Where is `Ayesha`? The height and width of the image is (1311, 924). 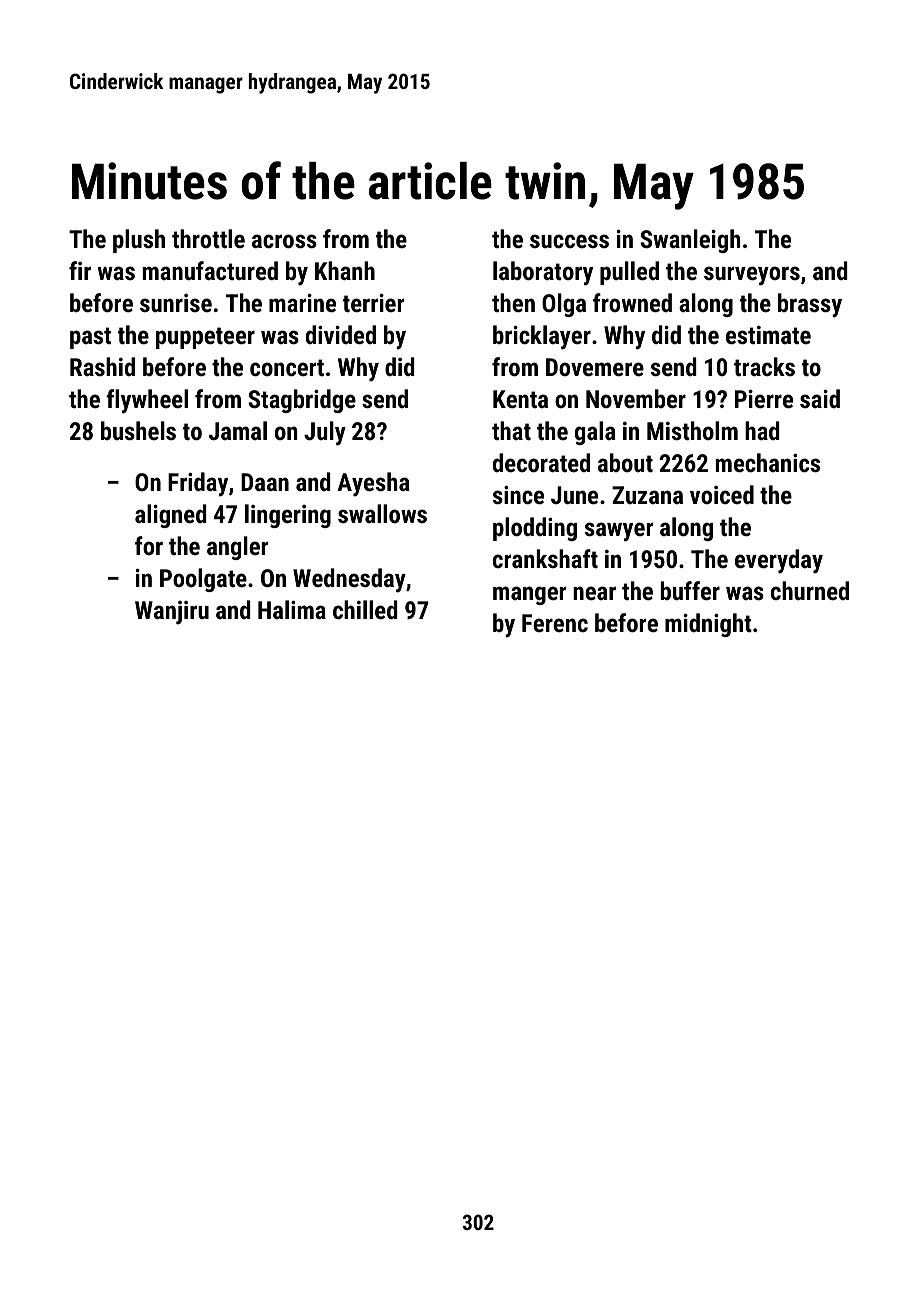 Ayesha is located at coordinates (373, 484).
